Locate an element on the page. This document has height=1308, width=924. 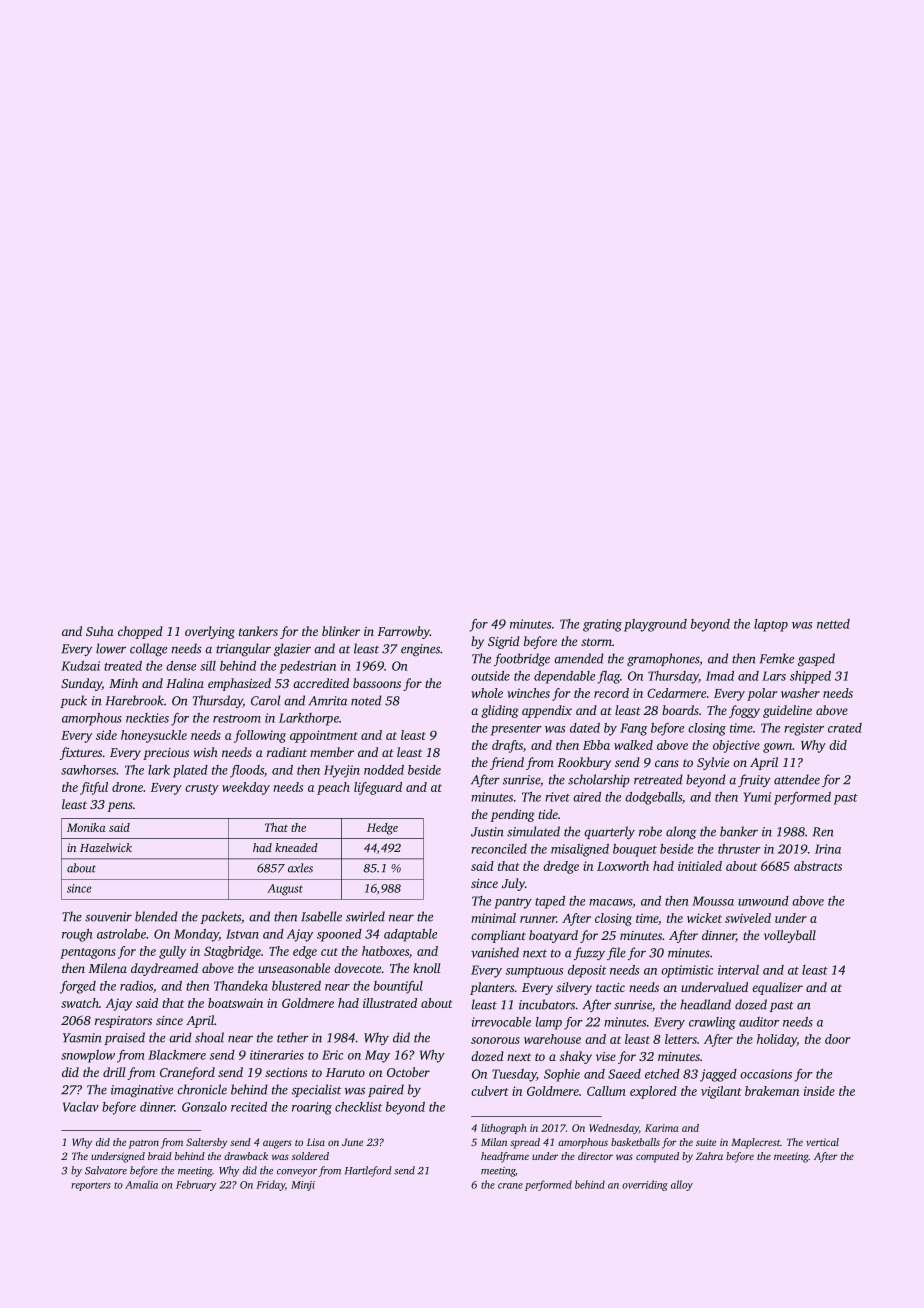
friend is located at coordinates (507, 763).
